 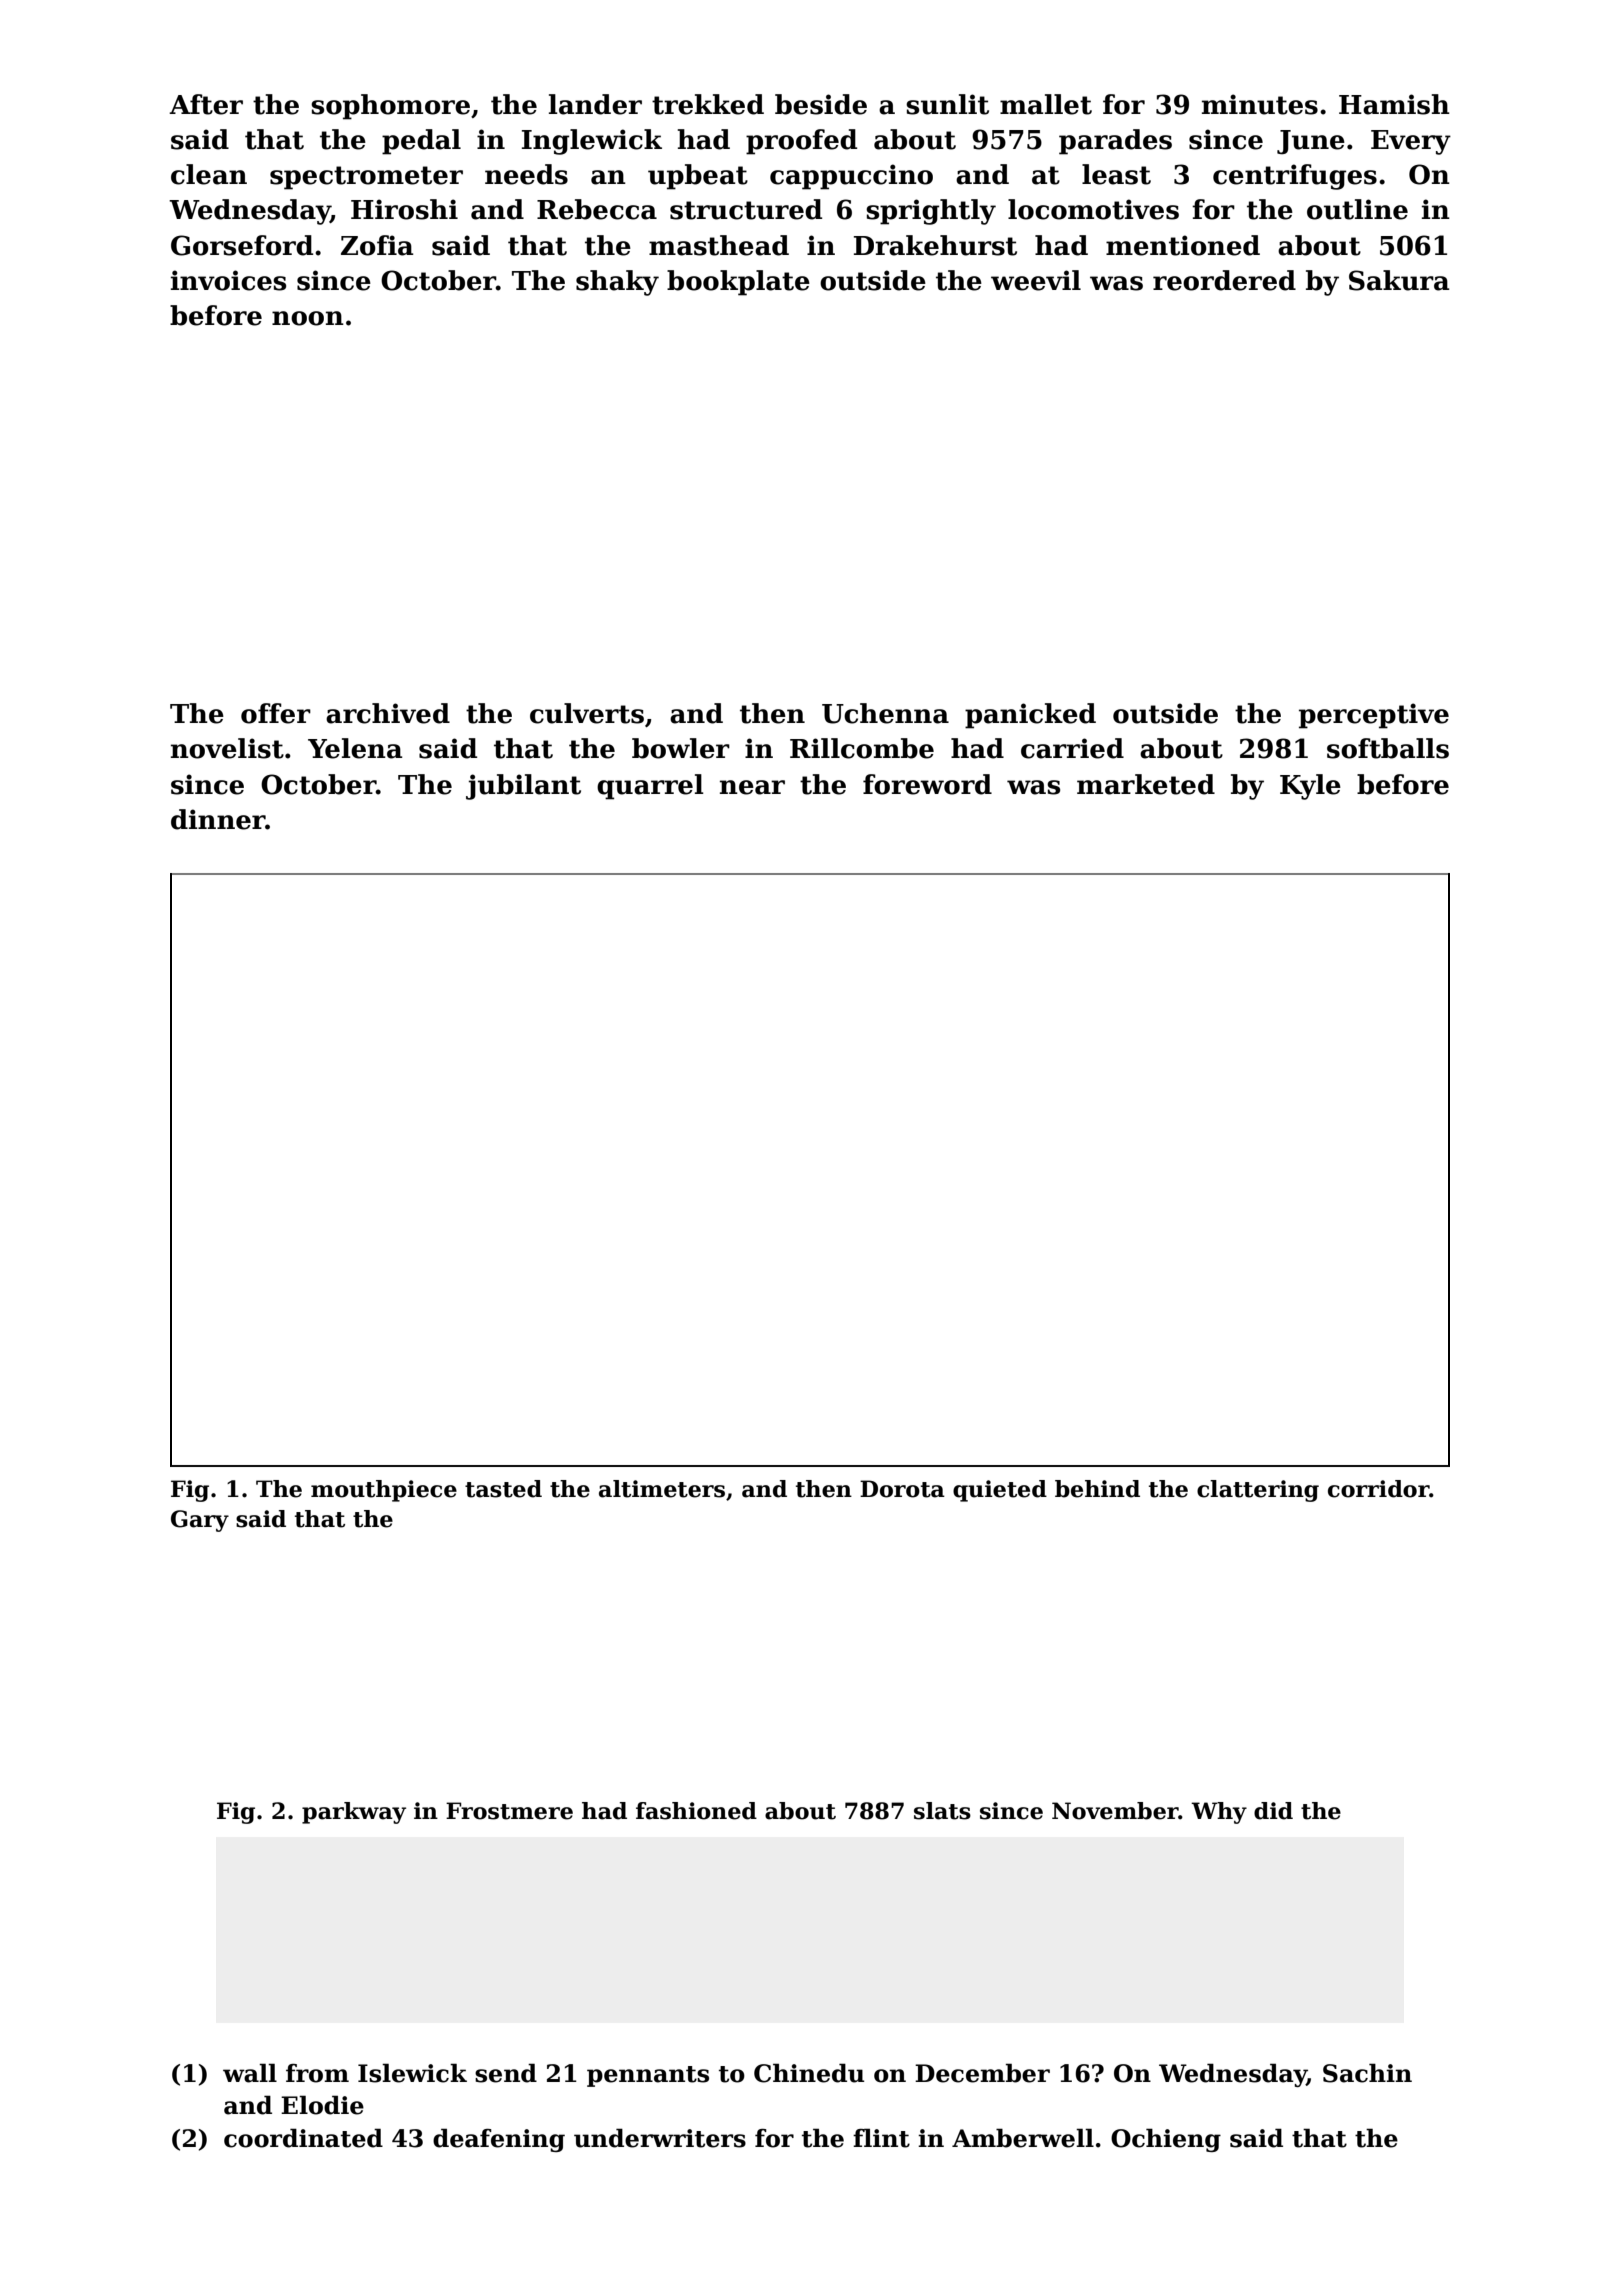 What do you see at coordinates (1394, 104) in the document?
I see `Hamish` at bounding box center [1394, 104].
